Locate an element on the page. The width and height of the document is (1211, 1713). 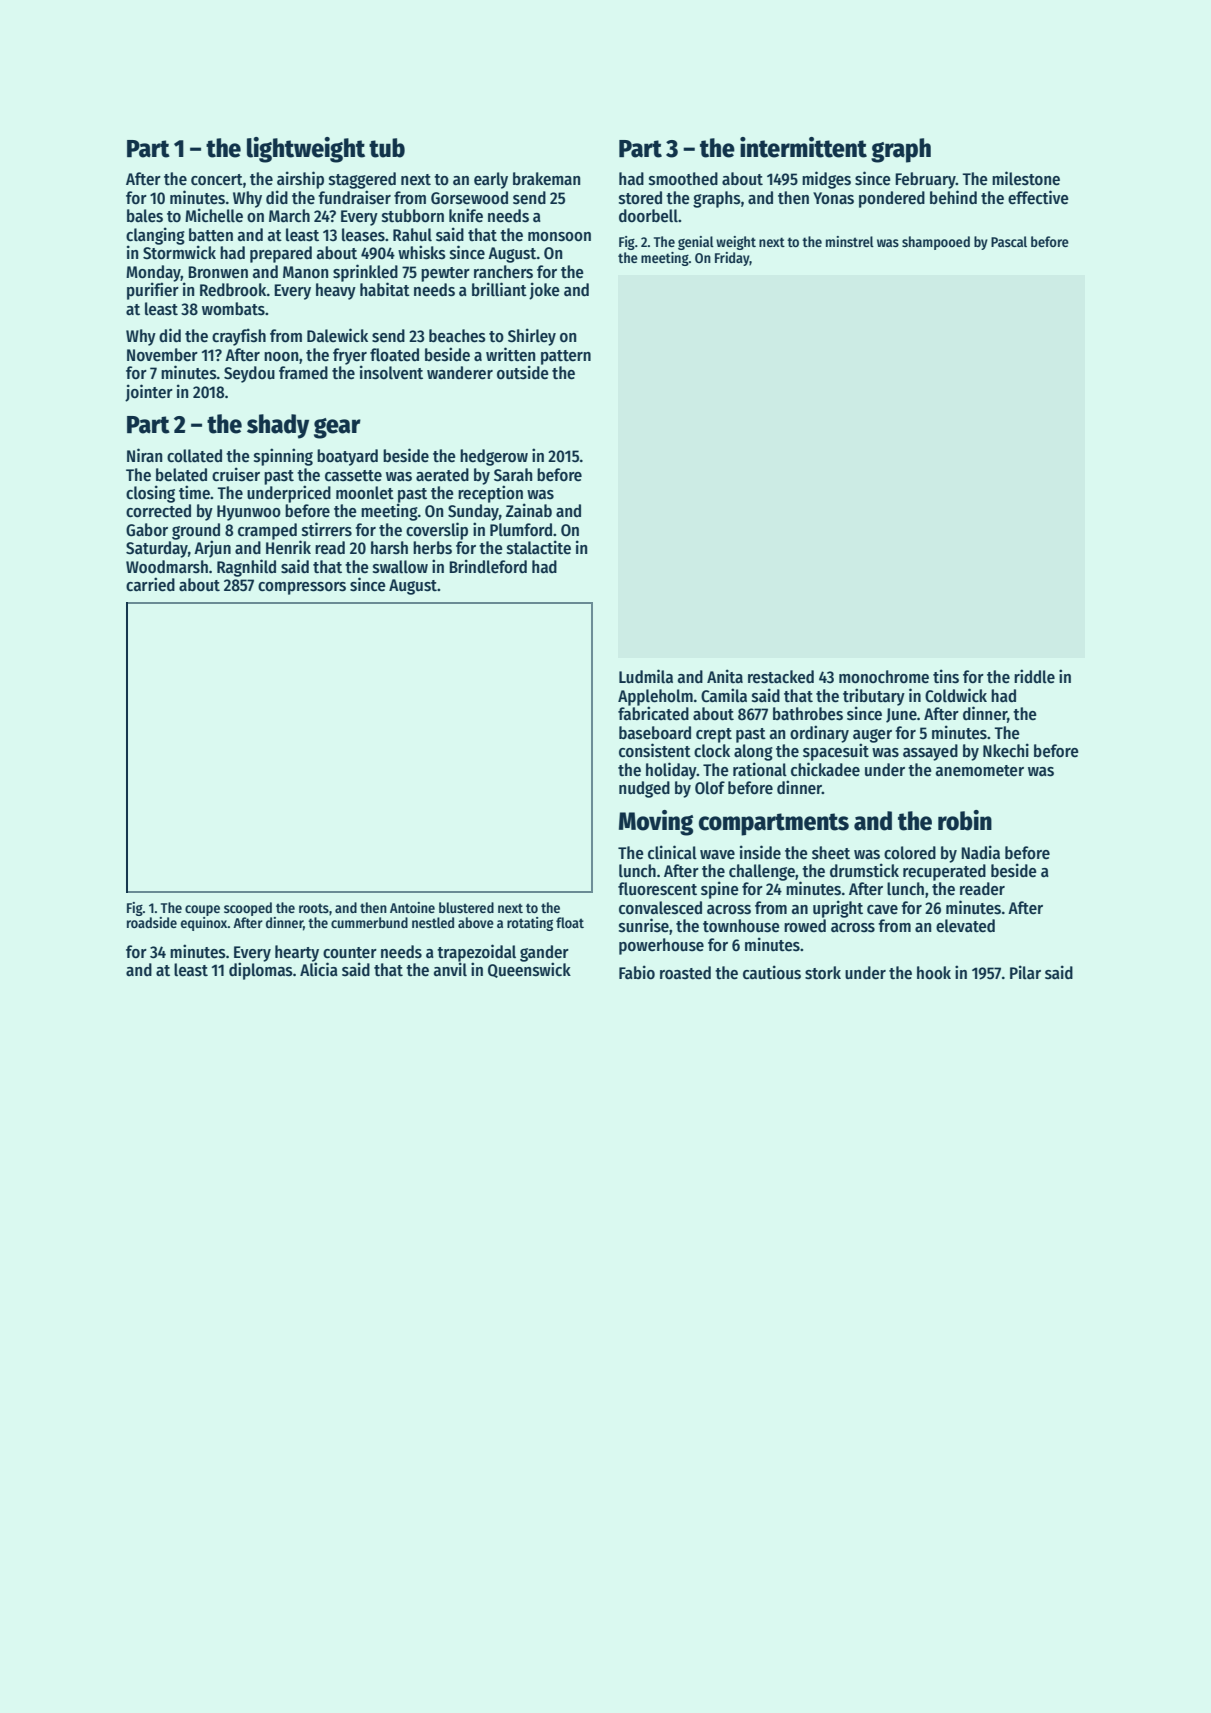
Niran is located at coordinates (144, 455).
